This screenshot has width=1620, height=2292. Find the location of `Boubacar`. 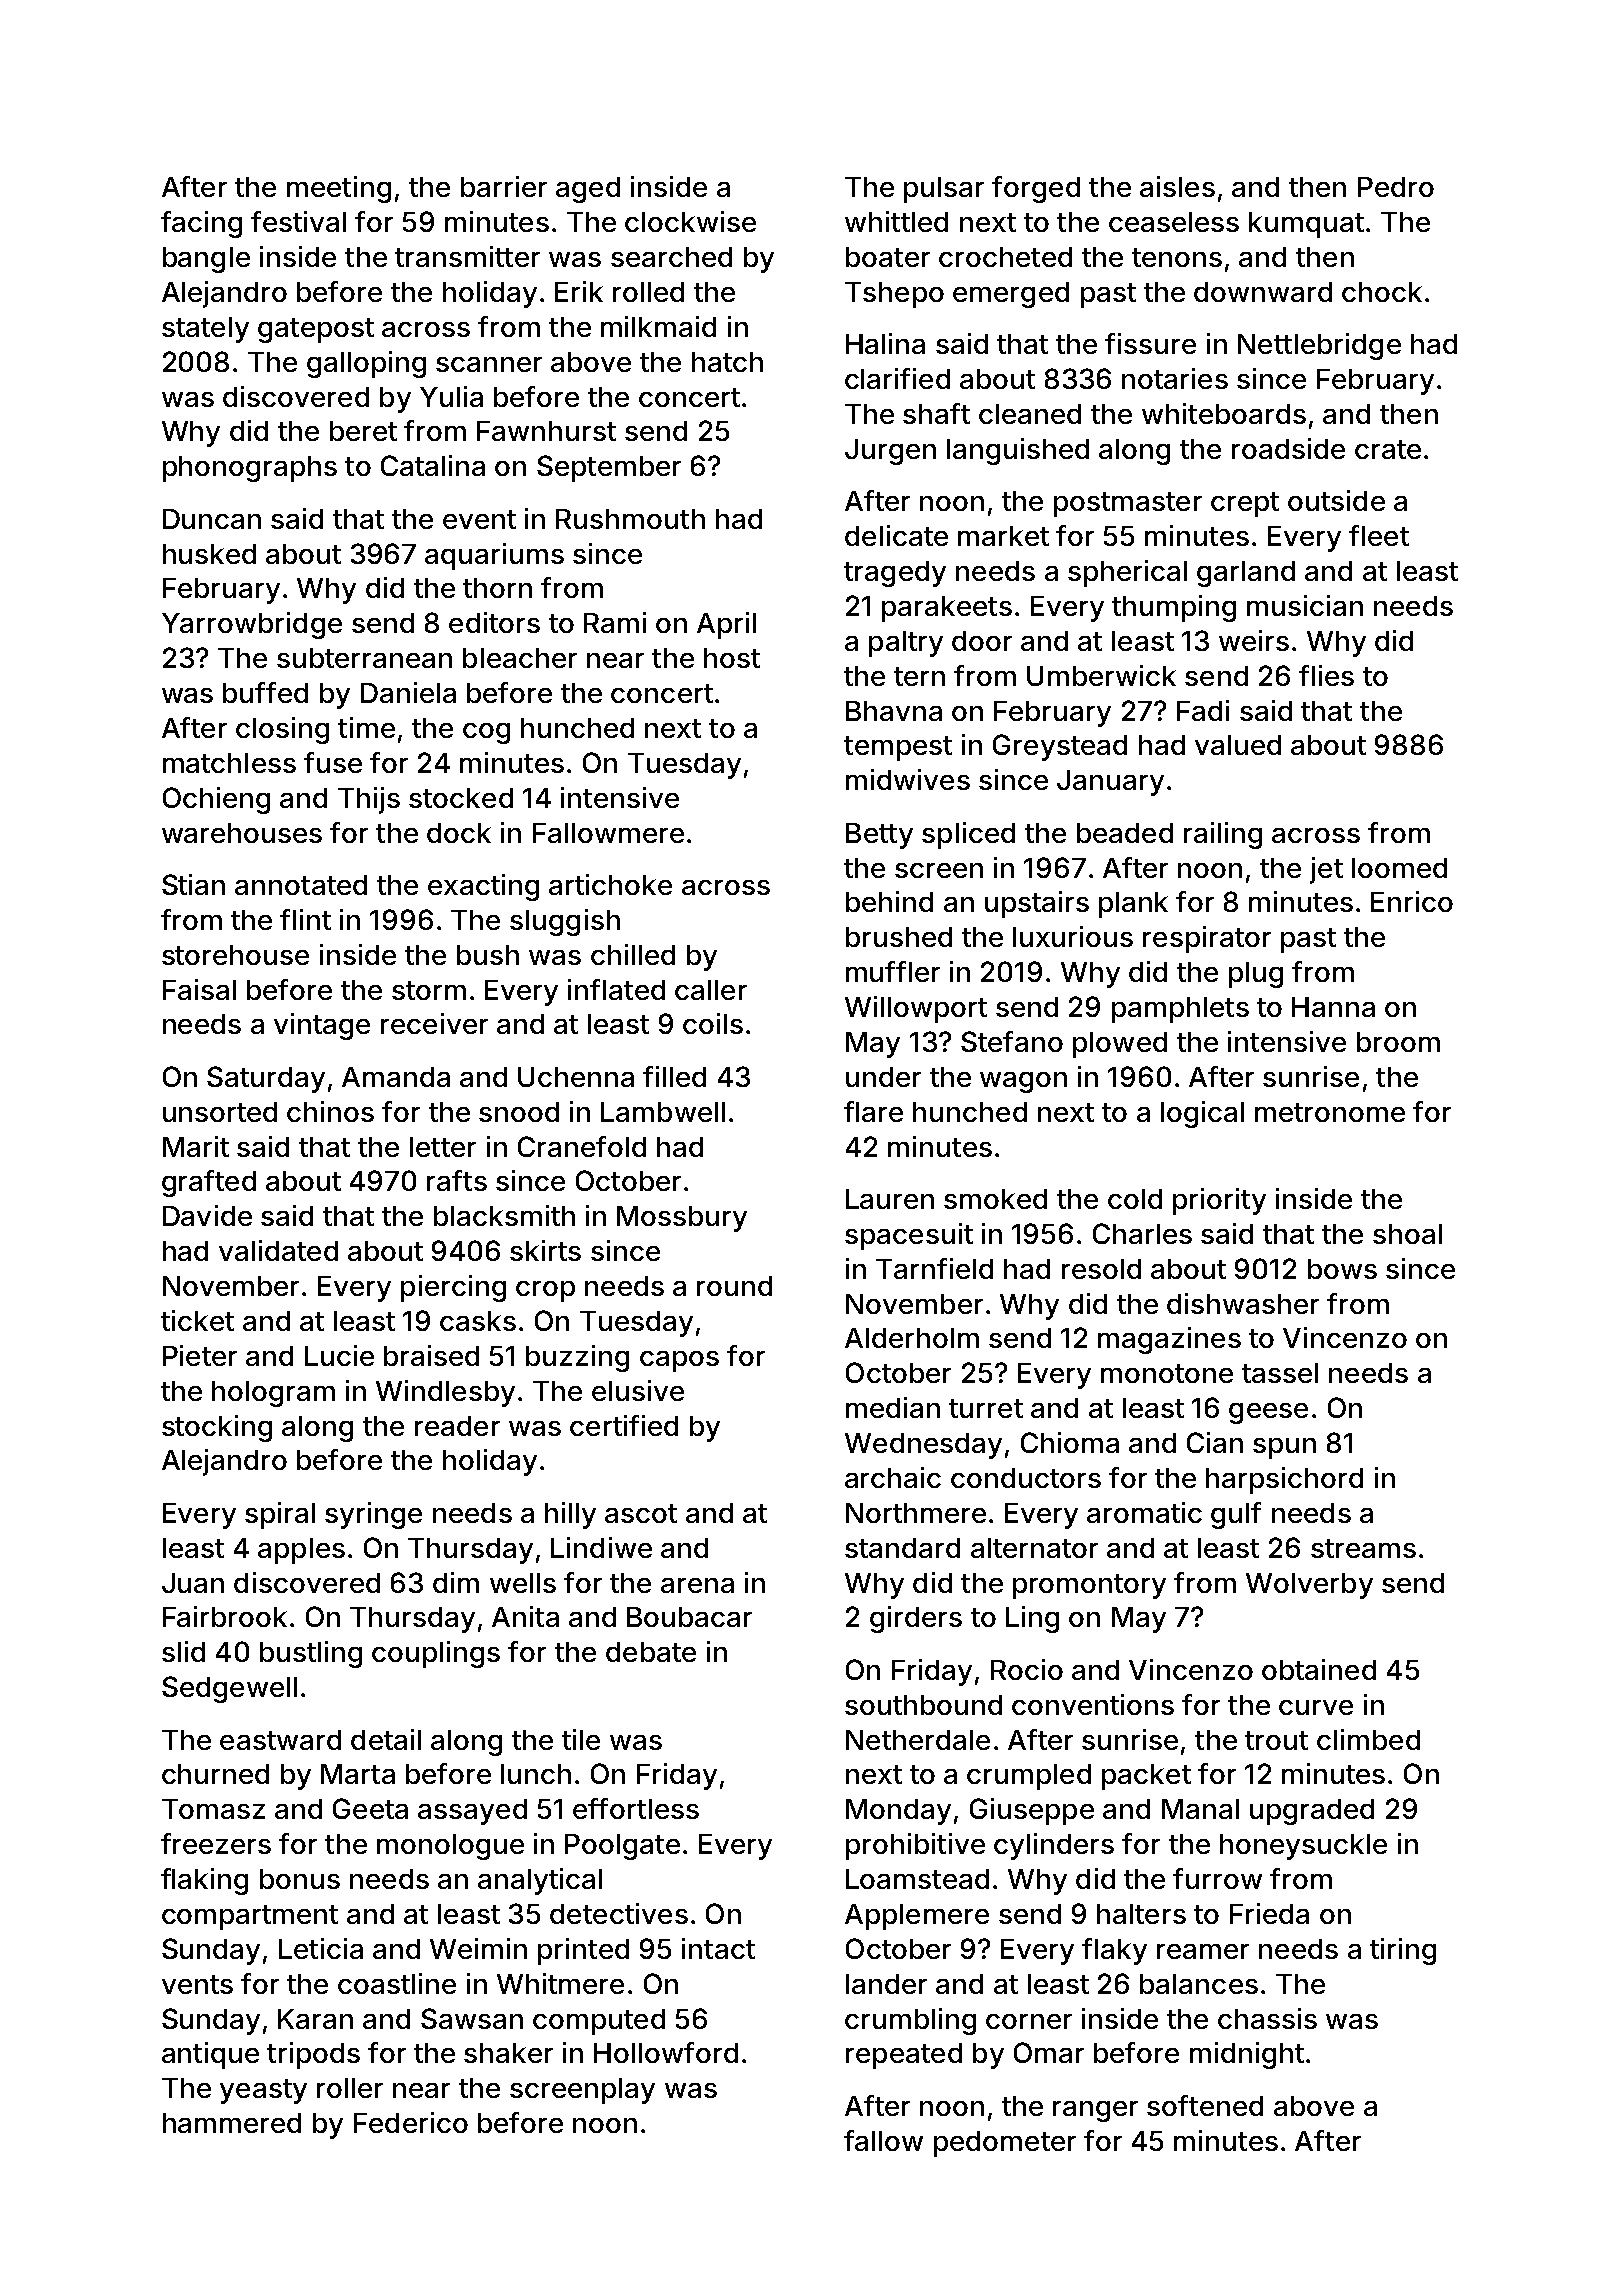

Boubacar is located at coordinates (689, 1617).
